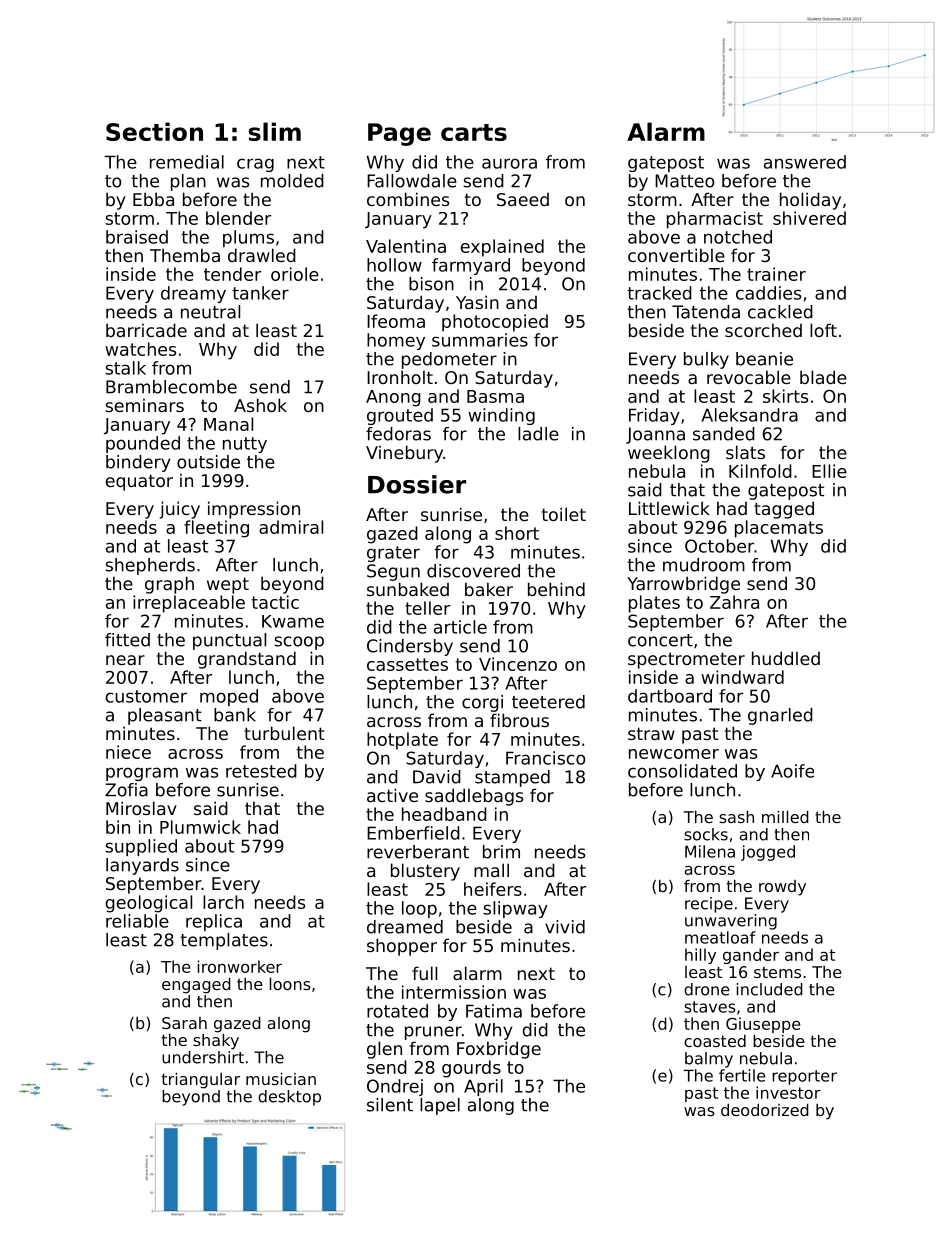 This screenshot has width=952, height=1233. I want to click on Page, so click(399, 134).
